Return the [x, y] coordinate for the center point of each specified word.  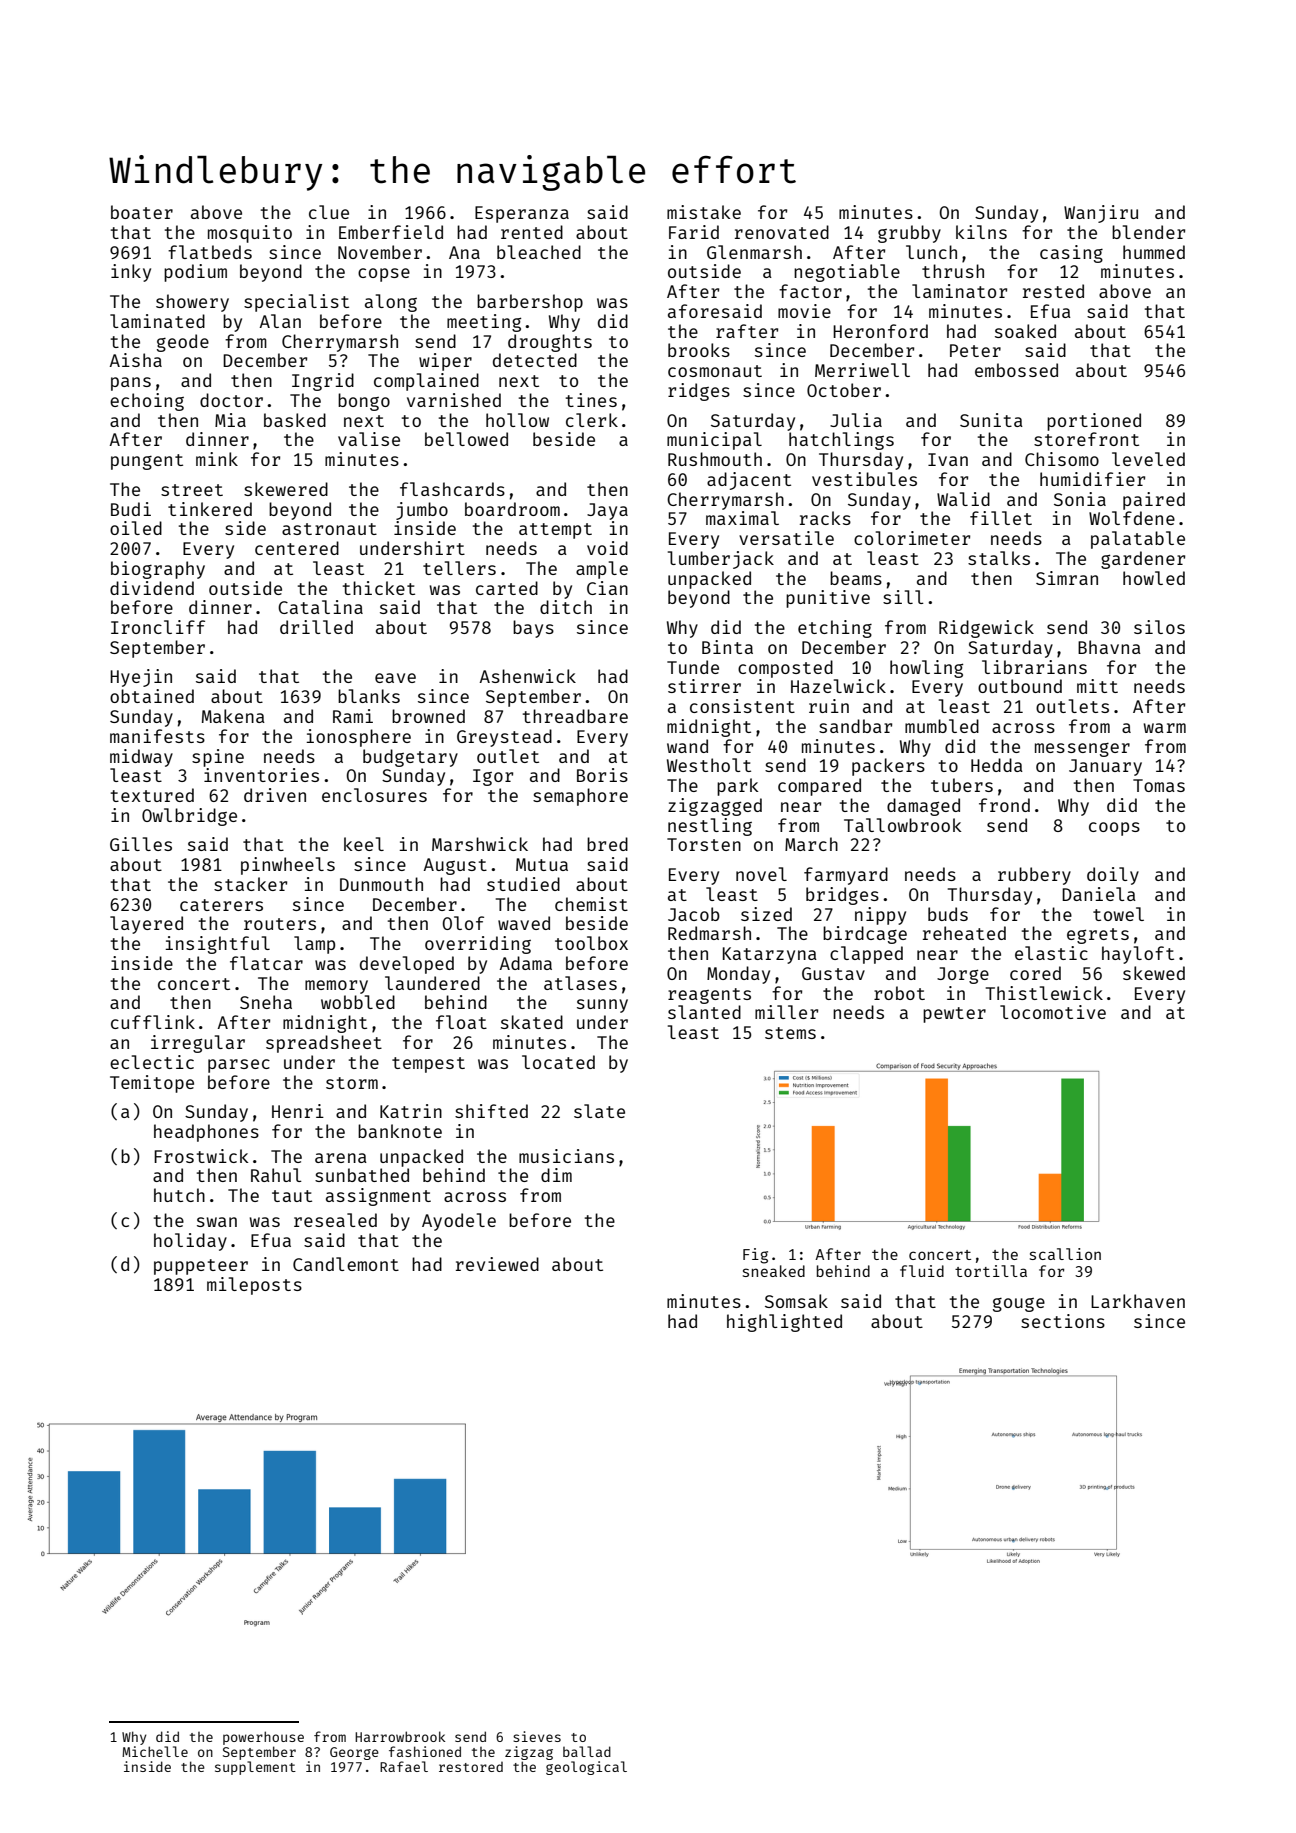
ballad [587, 1751]
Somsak [796, 1301]
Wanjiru [1101, 214]
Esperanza [522, 214]
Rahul [276, 1175]
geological [586, 1768]
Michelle [155, 1751]
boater [142, 212]
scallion [1065, 1254]
